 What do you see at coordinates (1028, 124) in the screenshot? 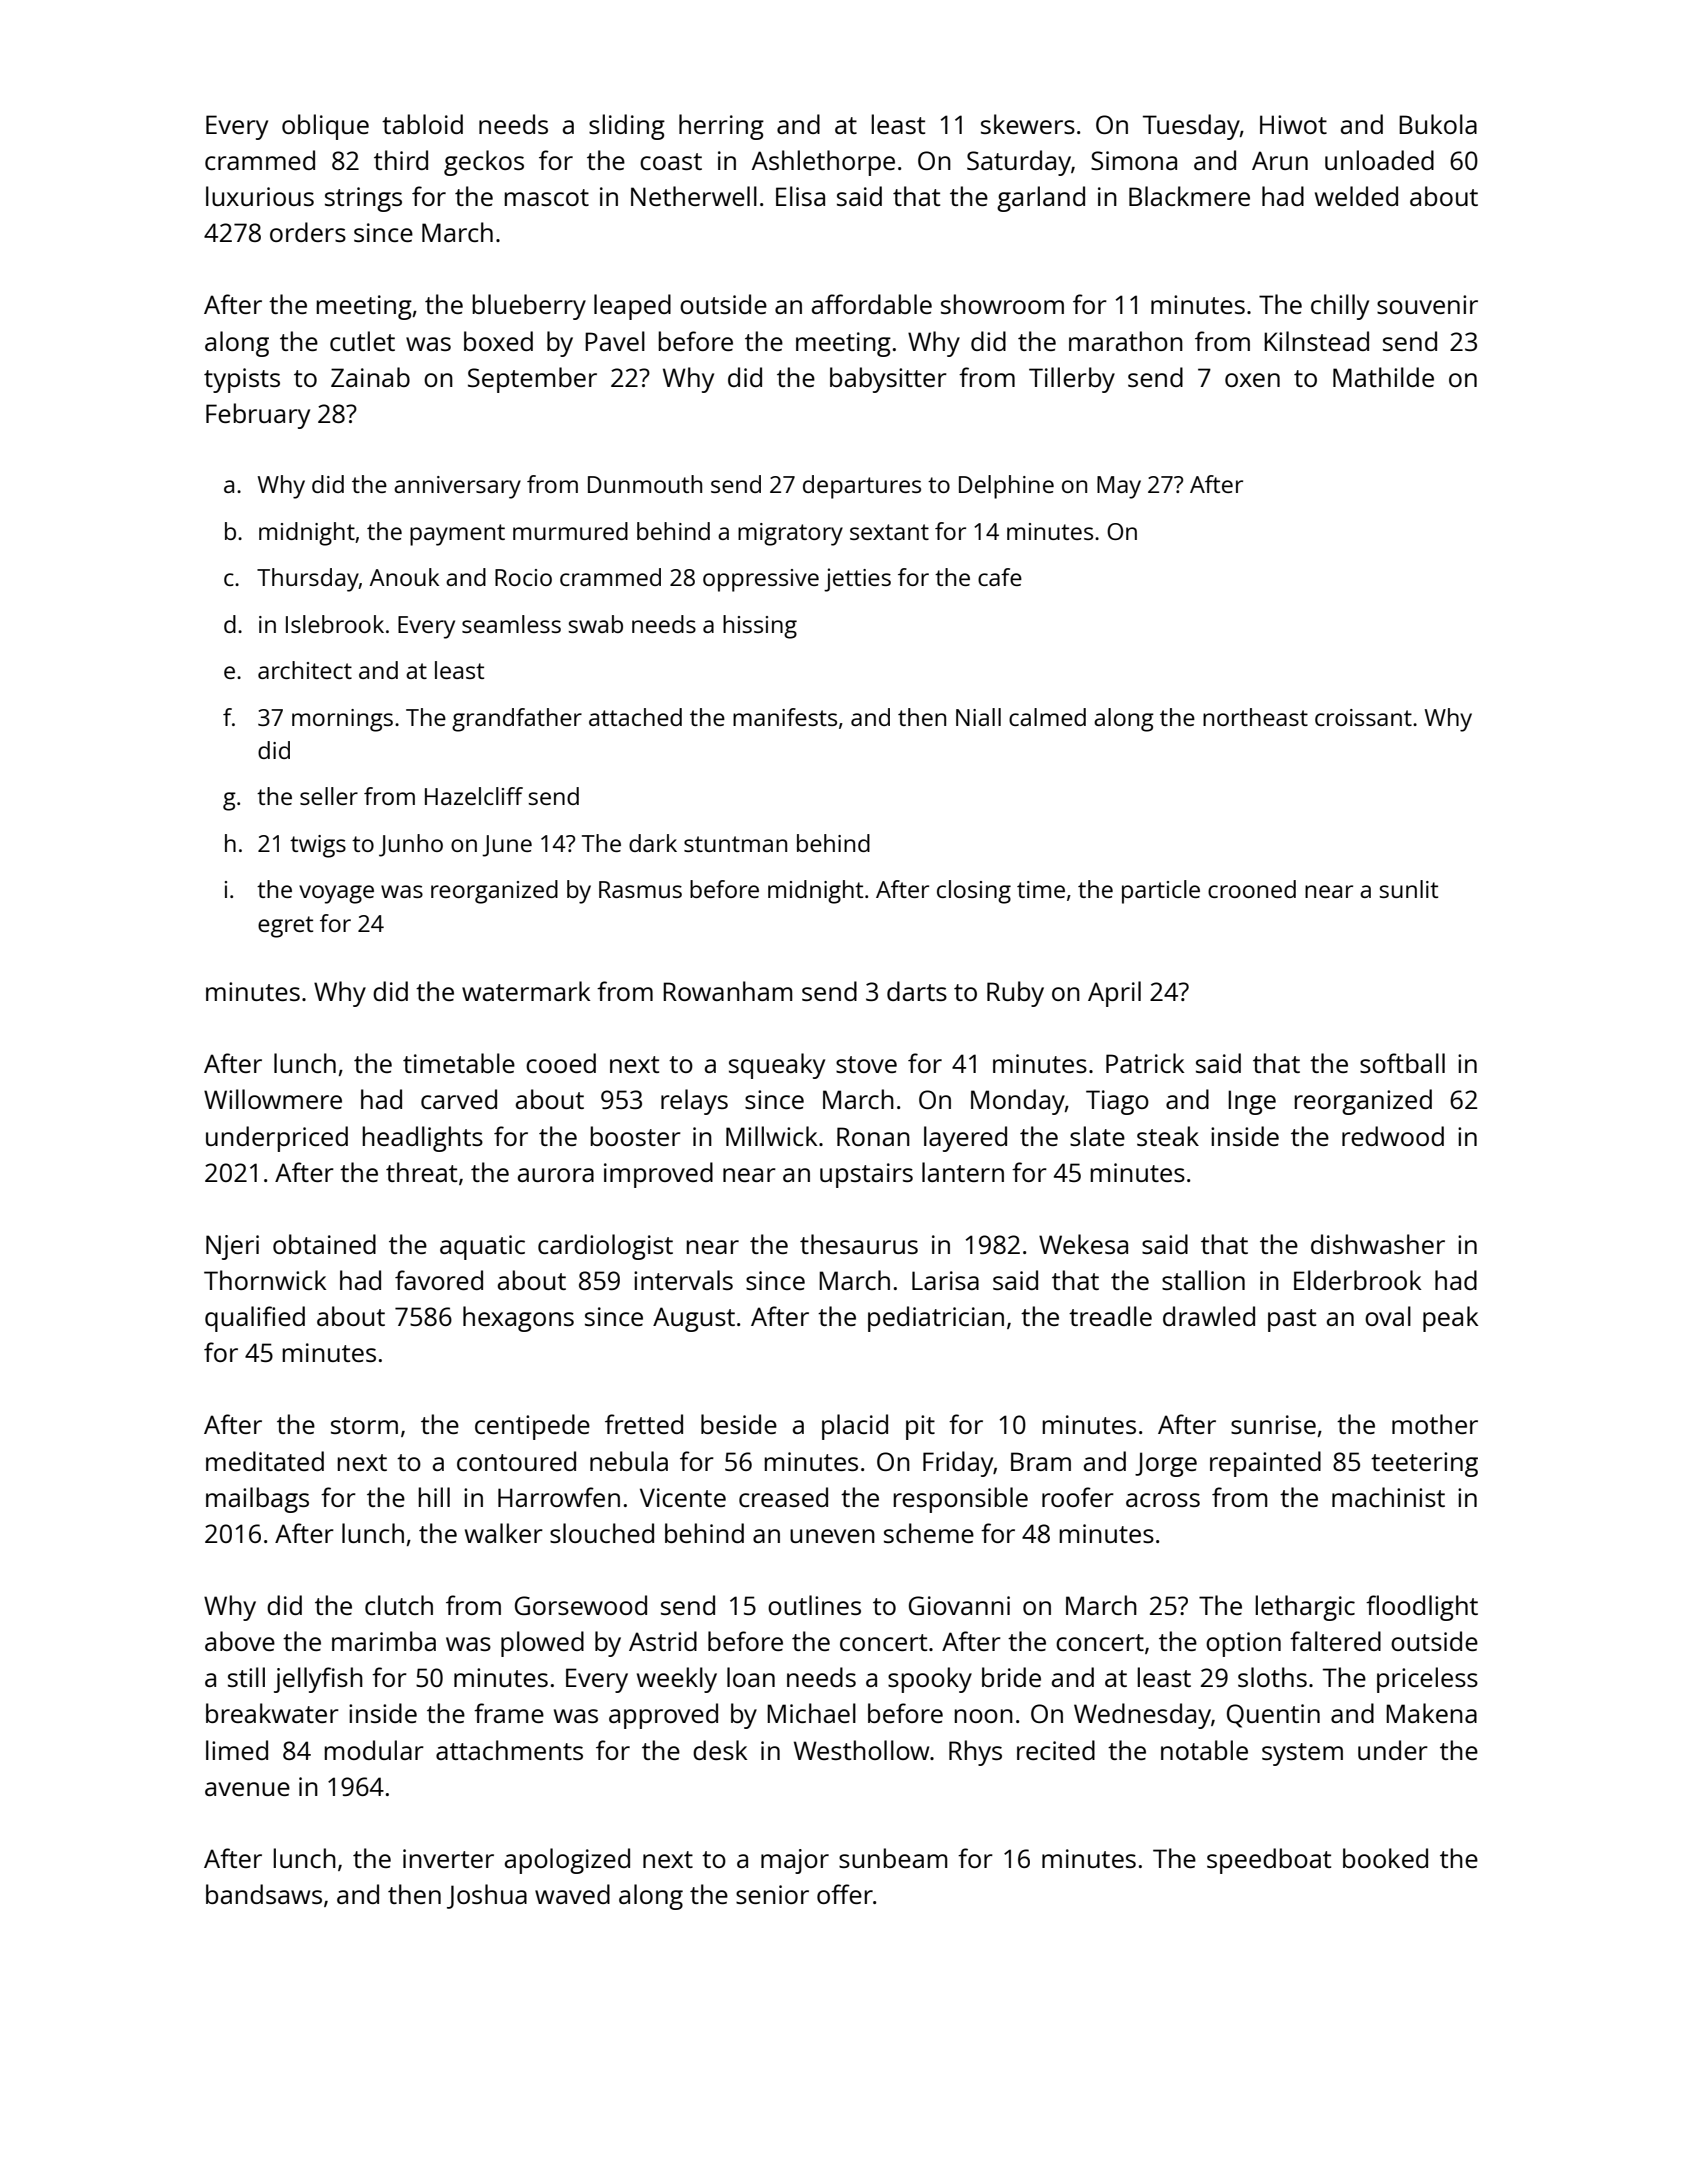
I see `skewers` at bounding box center [1028, 124].
